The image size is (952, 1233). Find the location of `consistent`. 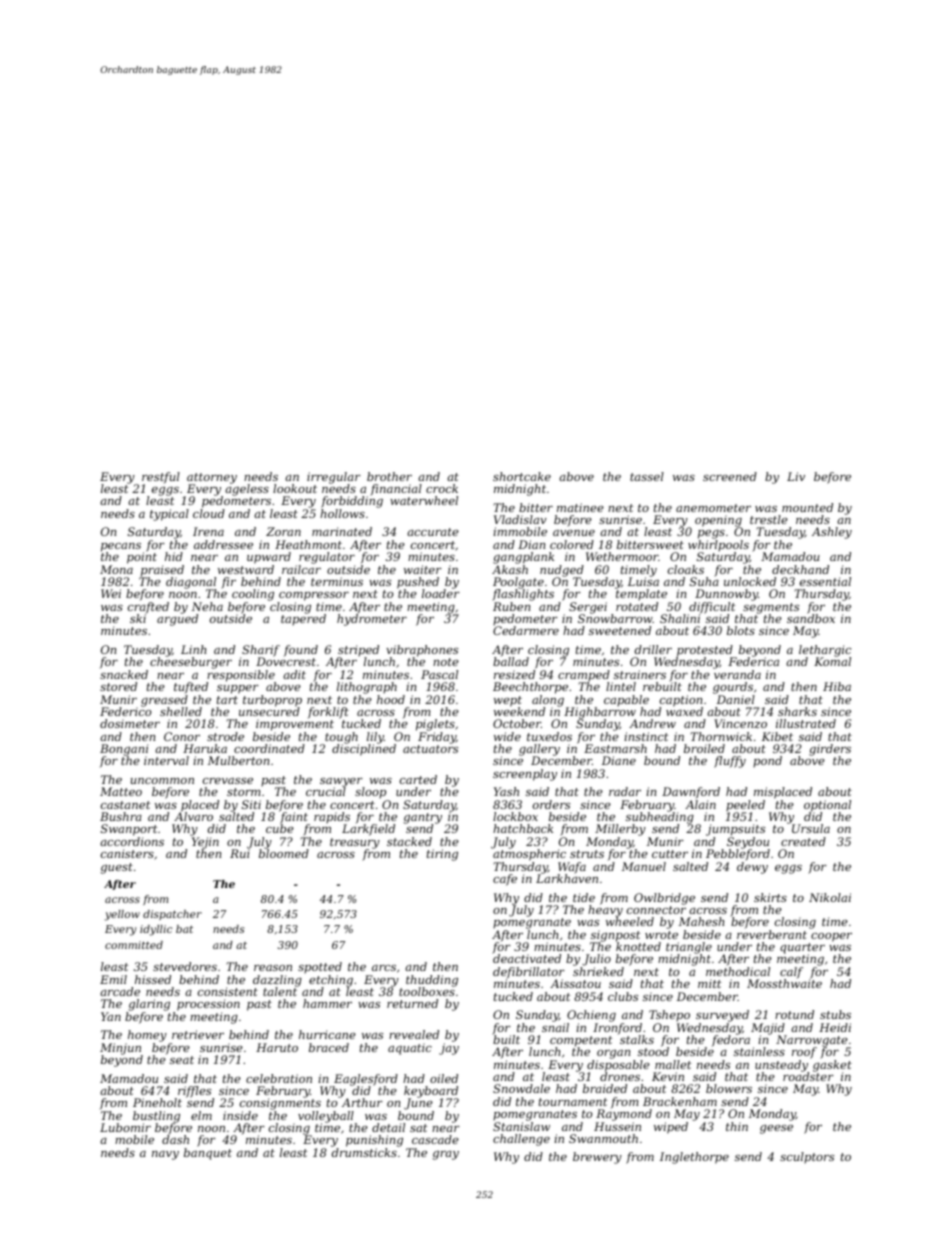

consistent is located at coordinates (228, 991).
